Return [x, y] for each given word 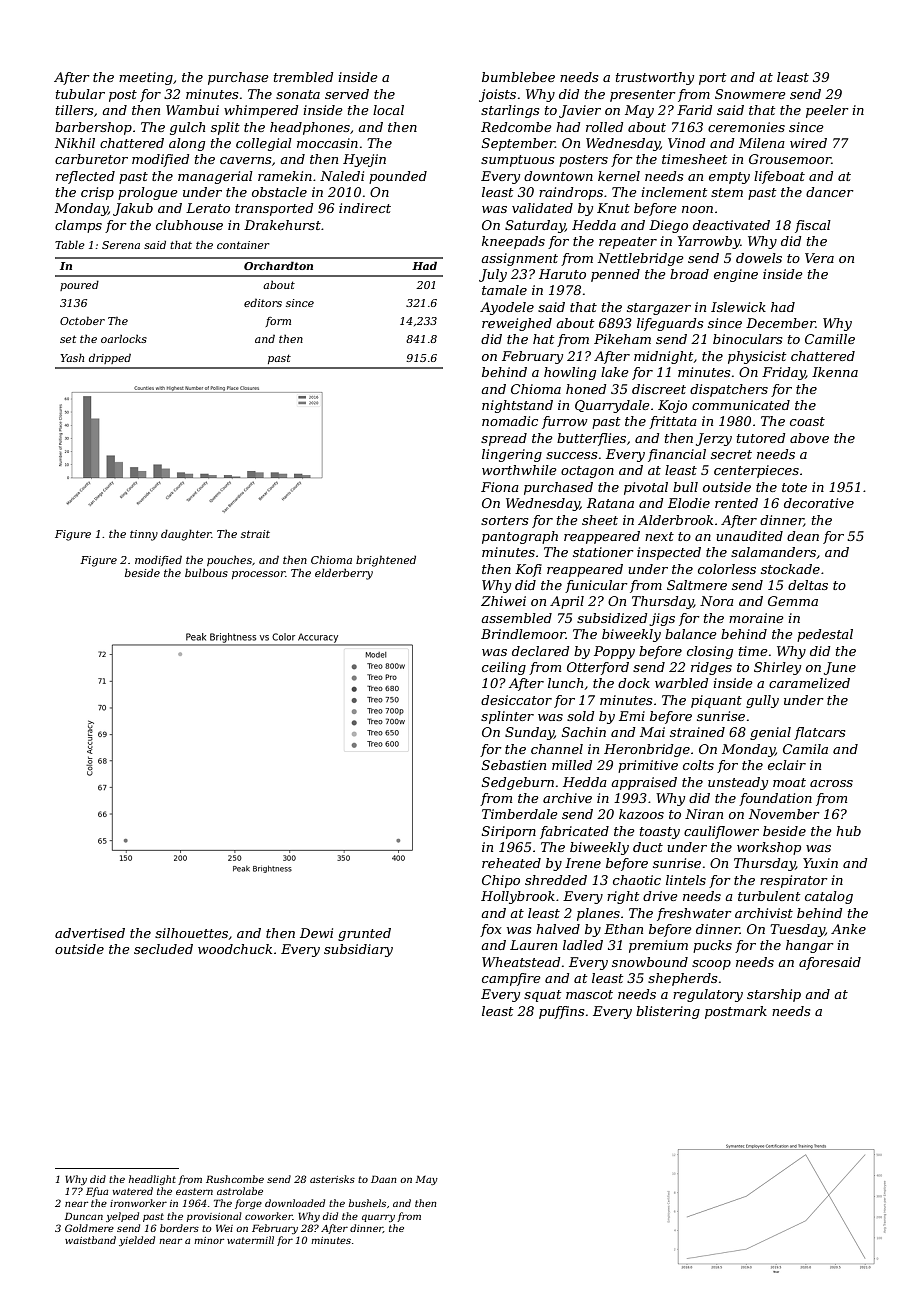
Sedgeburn [518, 783]
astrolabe [240, 1191]
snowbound [650, 962]
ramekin [285, 176]
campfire [511, 979]
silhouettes [191, 933]
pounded [398, 177]
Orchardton [278, 265]
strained [697, 732]
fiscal [813, 226]
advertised [90, 933]
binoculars [747, 339]
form [278, 322]
